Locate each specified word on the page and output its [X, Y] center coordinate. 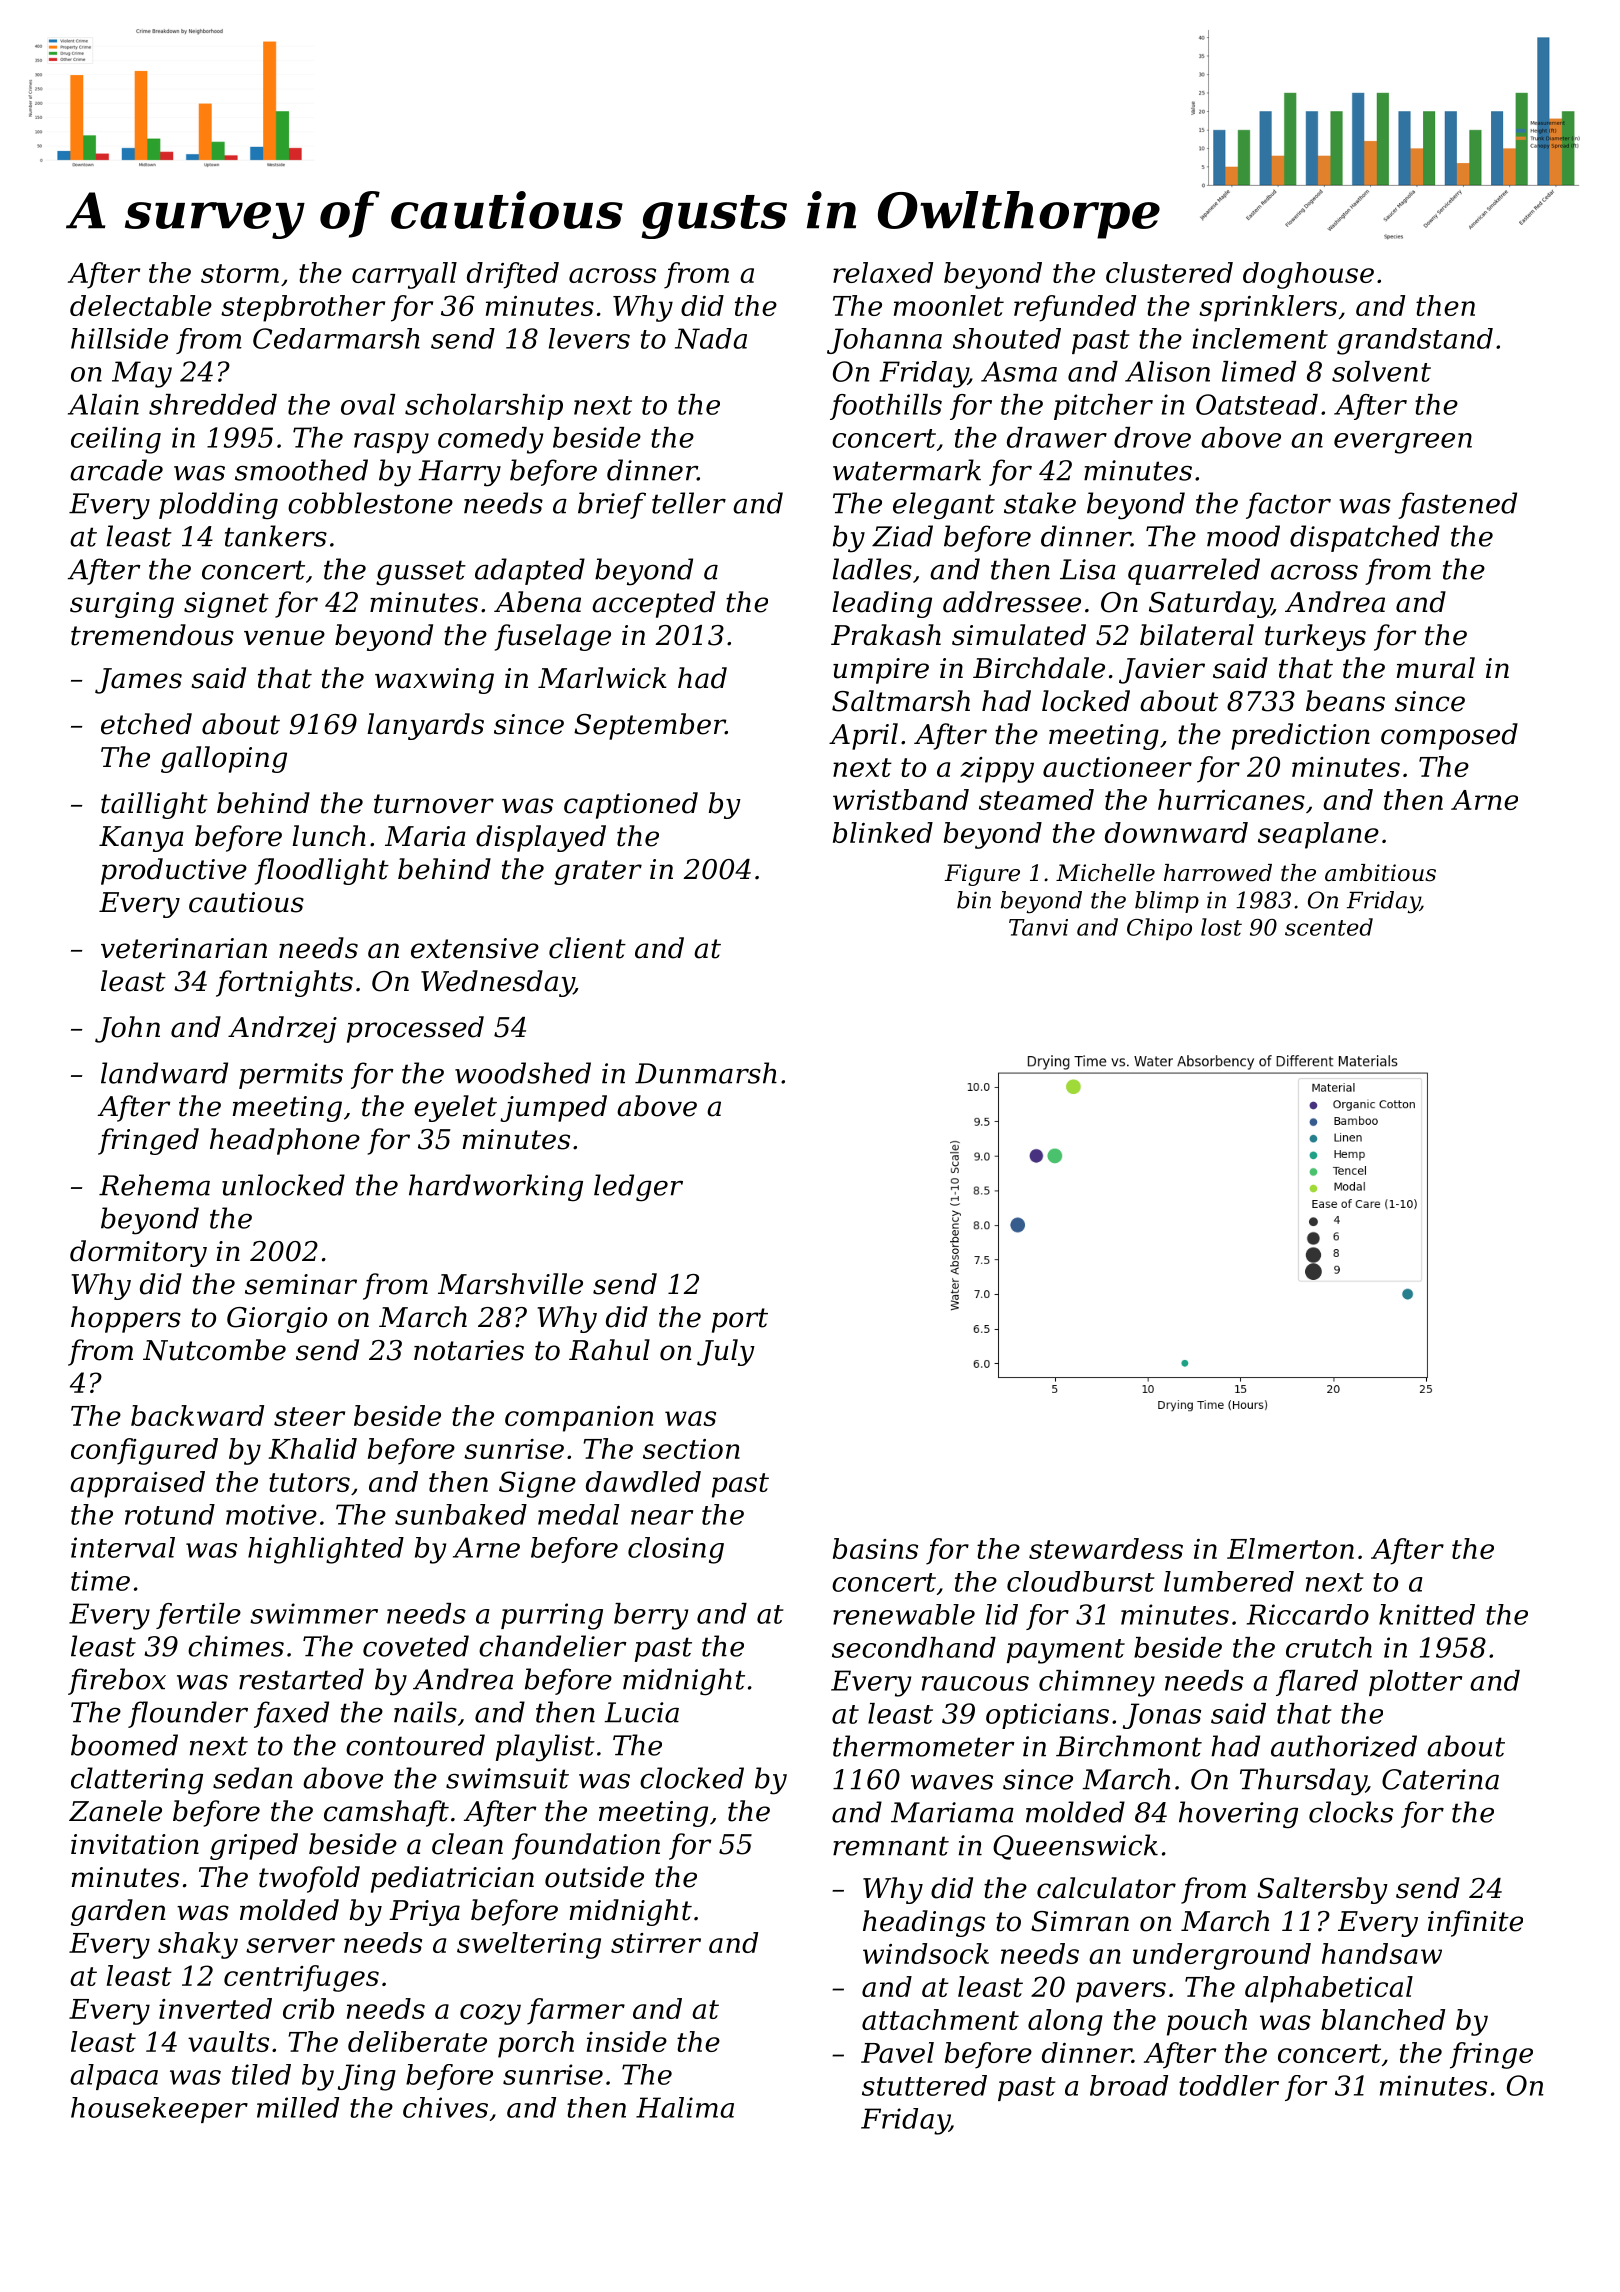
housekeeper [159, 2110]
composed [1449, 736]
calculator [1106, 1888]
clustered [1169, 272]
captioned [631, 805]
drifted [513, 275]
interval [123, 1547]
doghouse [1308, 275]
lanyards [425, 726]
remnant [891, 1846]
